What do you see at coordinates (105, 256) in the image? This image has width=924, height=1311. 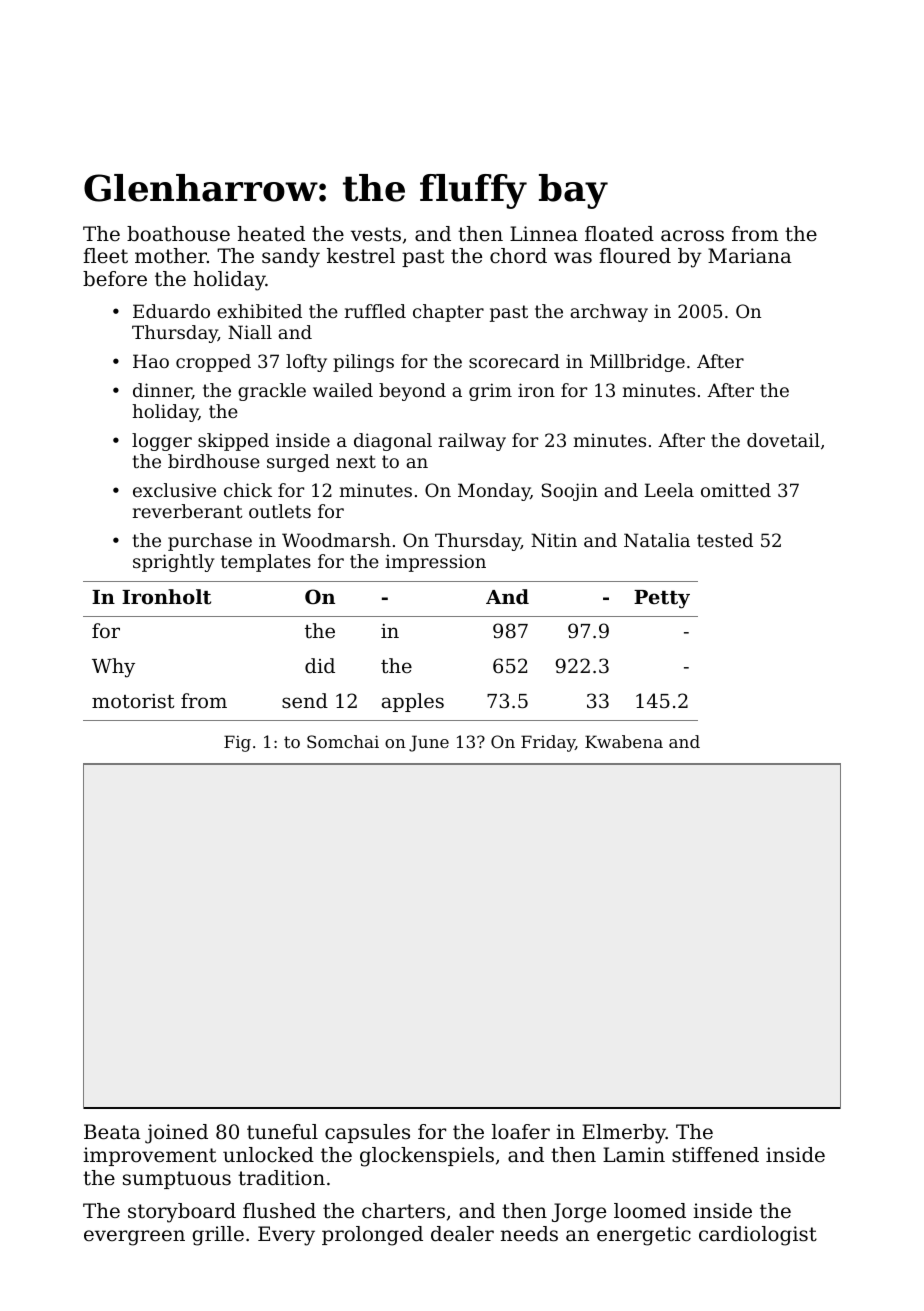 I see `fleet` at bounding box center [105, 256].
